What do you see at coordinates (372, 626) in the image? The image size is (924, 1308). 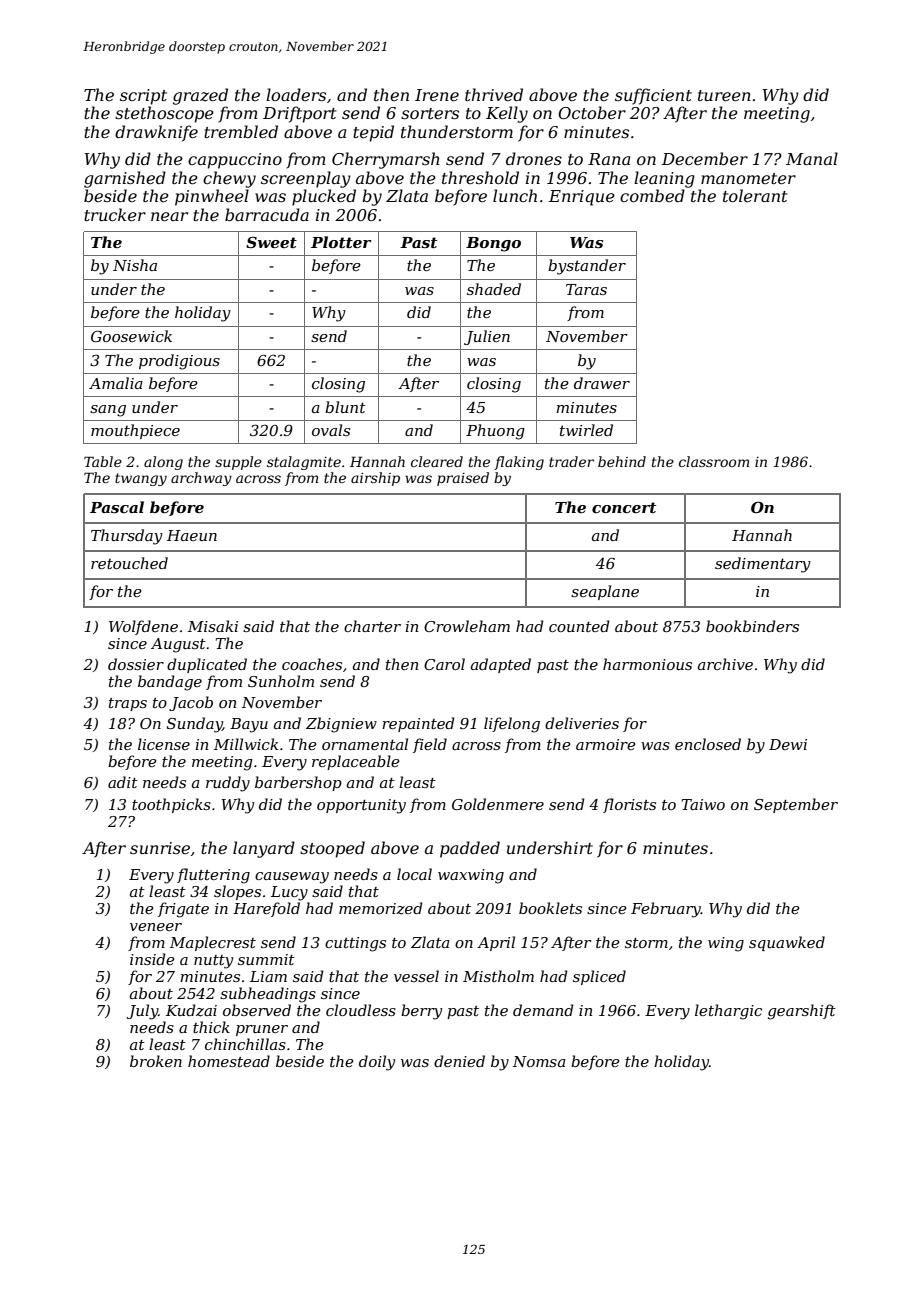 I see `charter` at bounding box center [372, 626].
